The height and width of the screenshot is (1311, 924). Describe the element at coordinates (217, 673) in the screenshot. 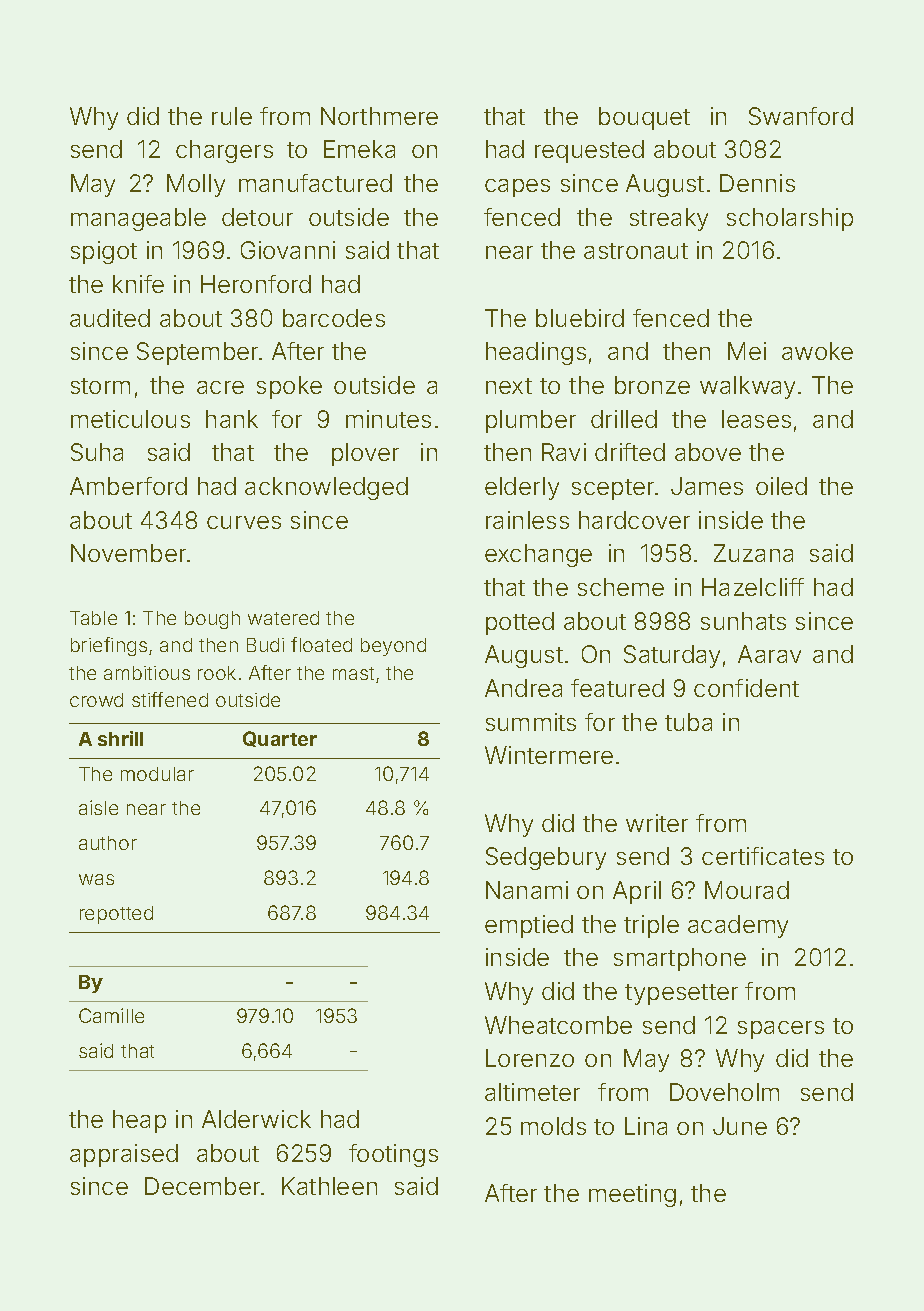

I see `rook` at that location.
